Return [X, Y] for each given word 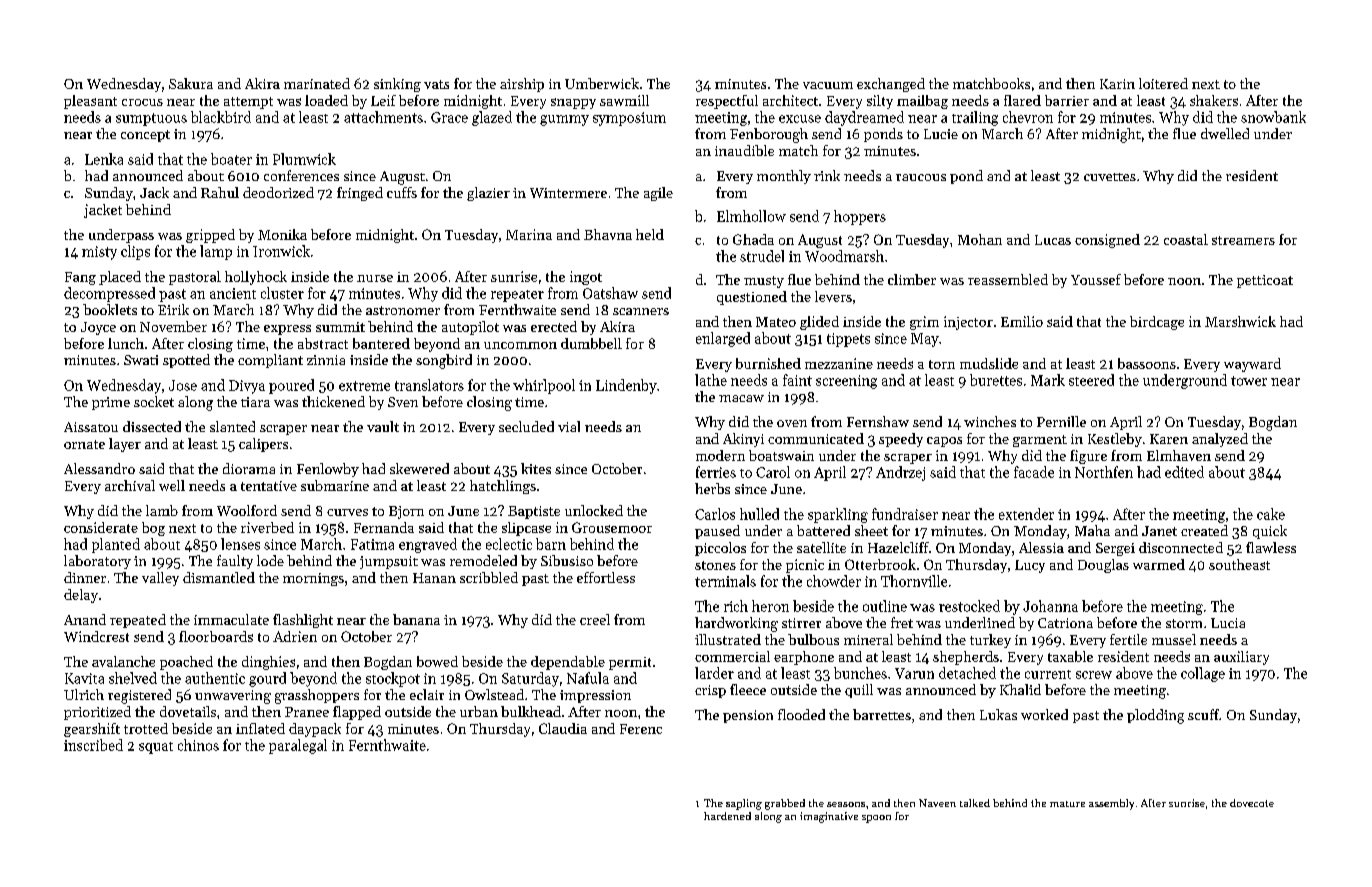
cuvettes [1110, 177]
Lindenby [626, 386]
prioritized [97, 713]
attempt [248, 103]
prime [111, 403]
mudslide [989, 363]
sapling [744, 804]
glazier [488, 194]
